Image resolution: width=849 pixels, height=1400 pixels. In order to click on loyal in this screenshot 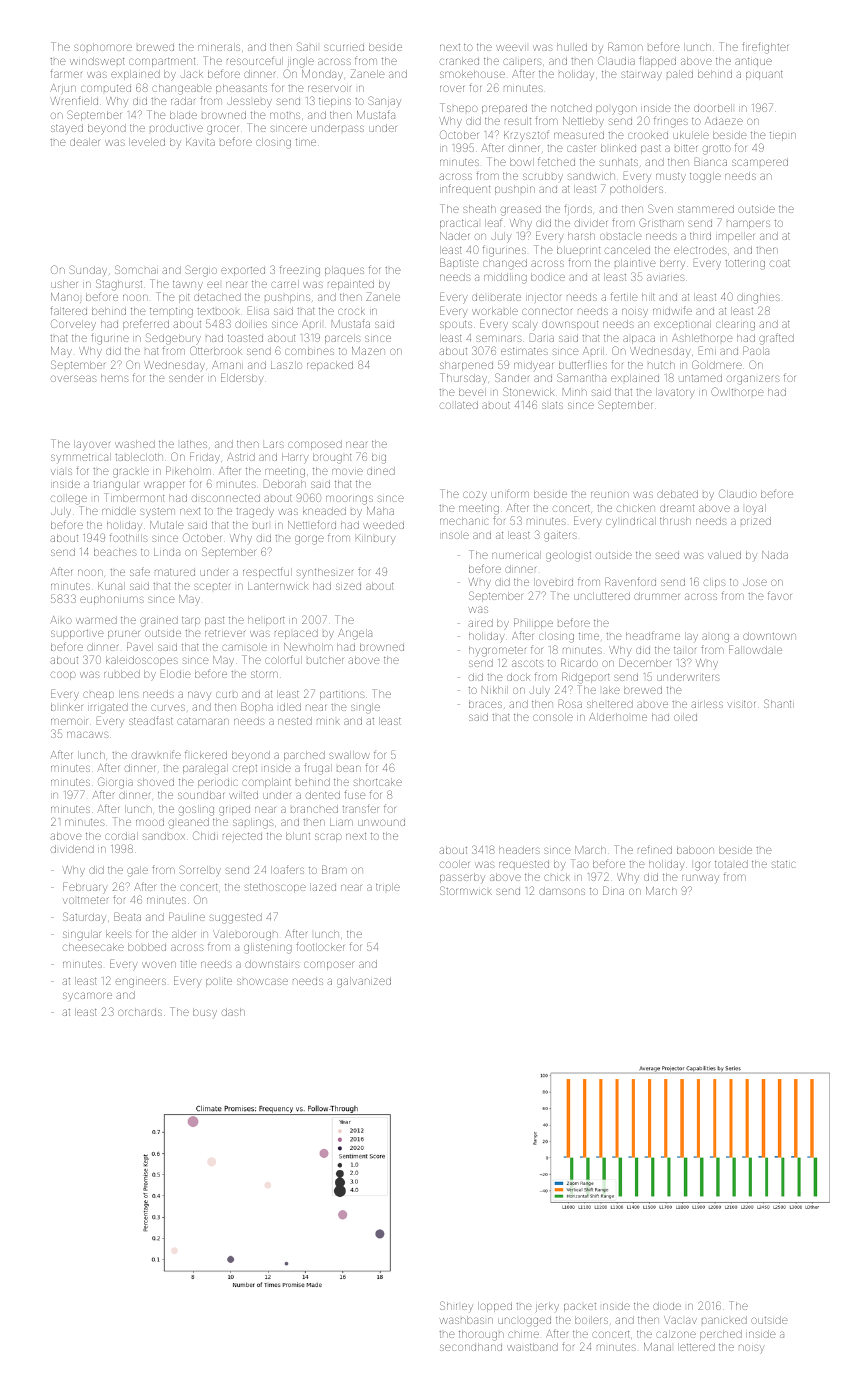, I will do `click(756, 509)`.
